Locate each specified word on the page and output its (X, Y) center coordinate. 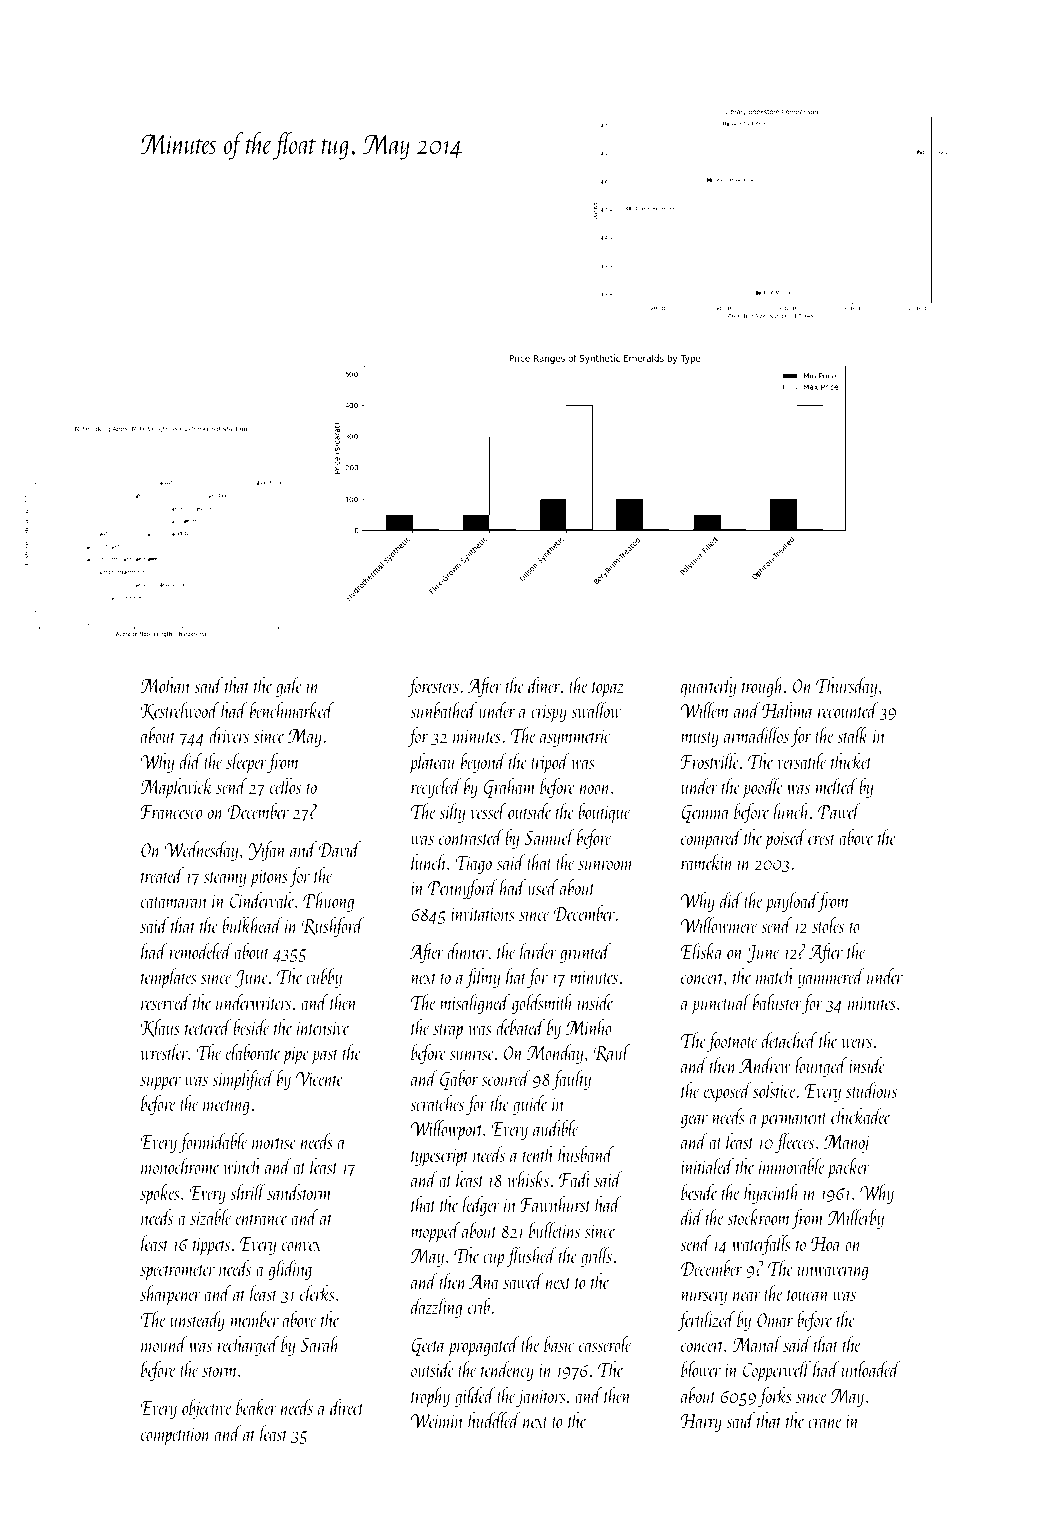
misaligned (475, 1004)
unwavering (833, 1271)
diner (544, 685)
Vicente (320, 1079)
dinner (468, 951)
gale (289, 687)
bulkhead (252, 925)
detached (789, 1040)
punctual (720, 1004)
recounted (848, 710)
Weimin (437, 1421)
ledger (481, 1206)
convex (301, 1246)
